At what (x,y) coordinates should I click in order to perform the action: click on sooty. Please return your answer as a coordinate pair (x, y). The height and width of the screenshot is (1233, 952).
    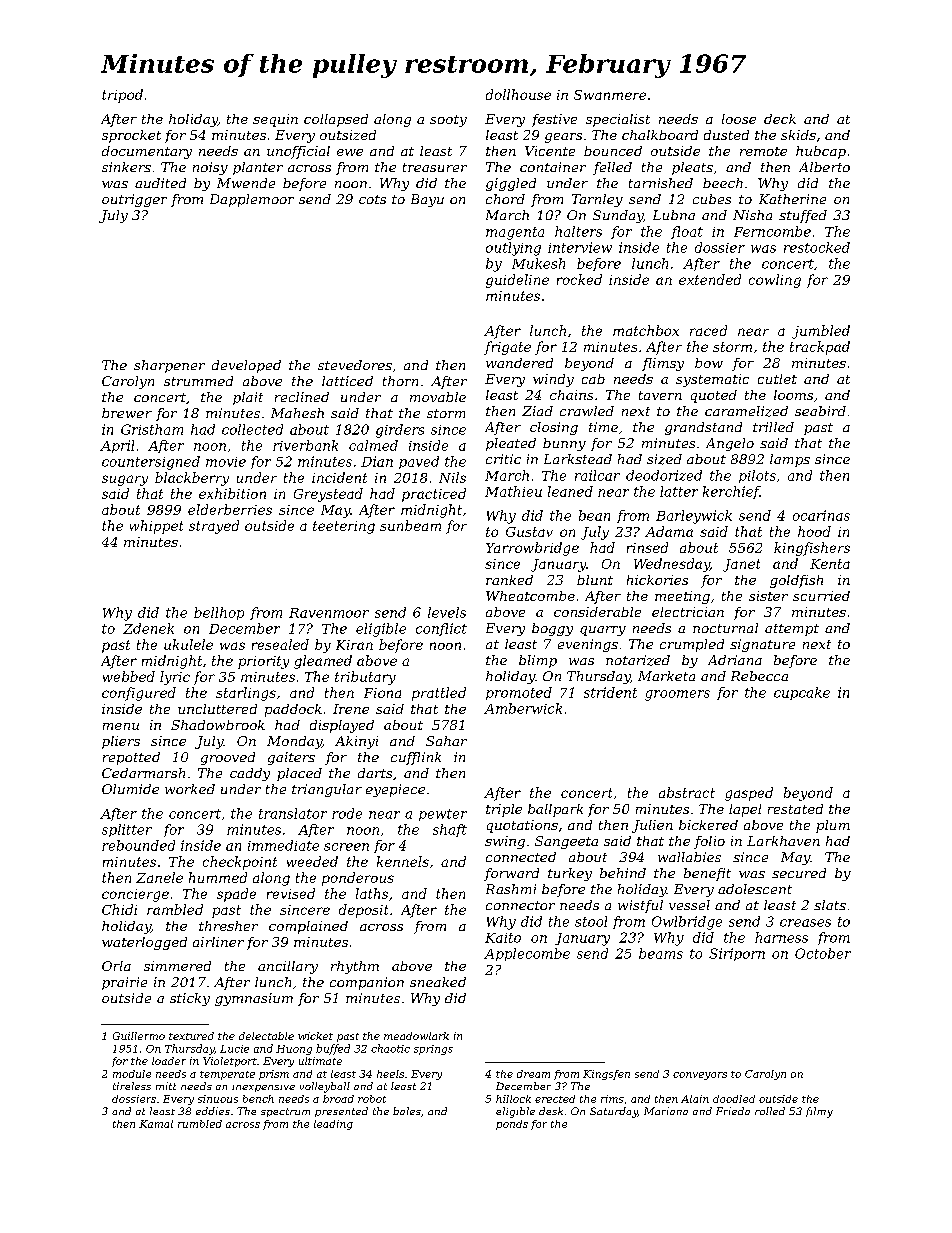
    Looking at the image, I should click on (448, 121).
